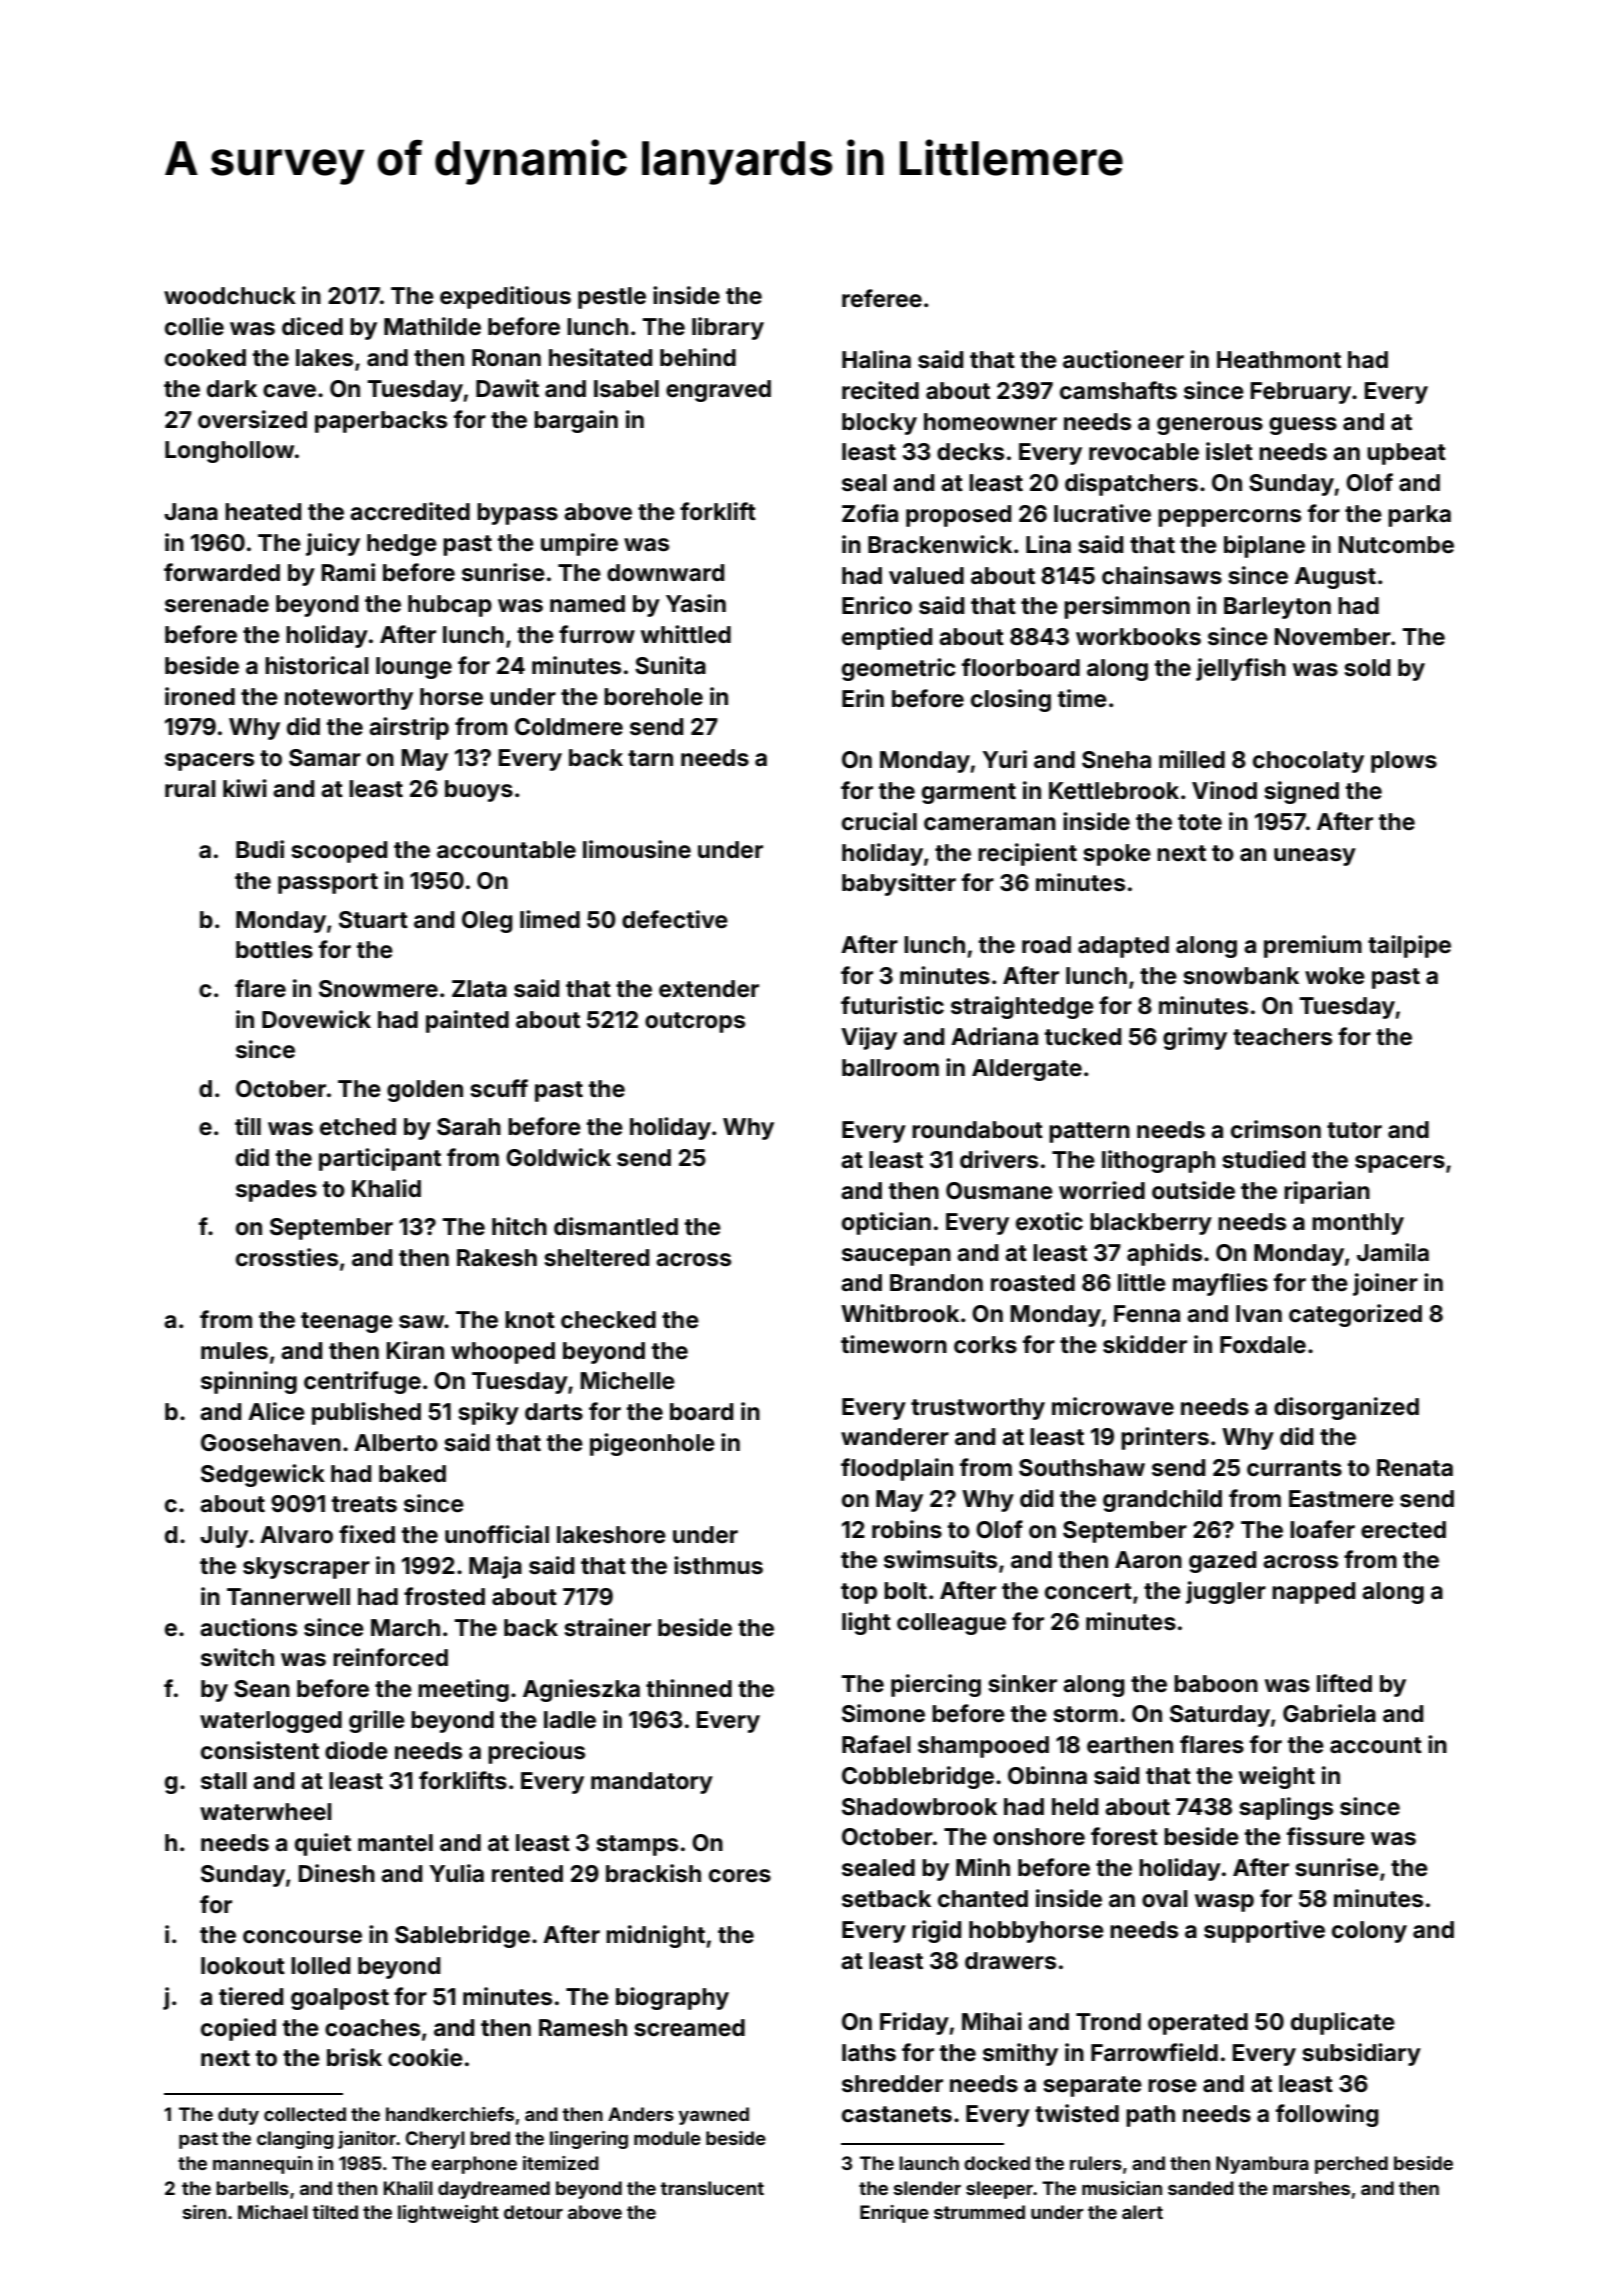 Image resolution: width=1620 pixels, height=2292 pixels. What do you see at coordinates (979, 2212) in the document?
I see `strummed` at bounding box center [979, 2212].
